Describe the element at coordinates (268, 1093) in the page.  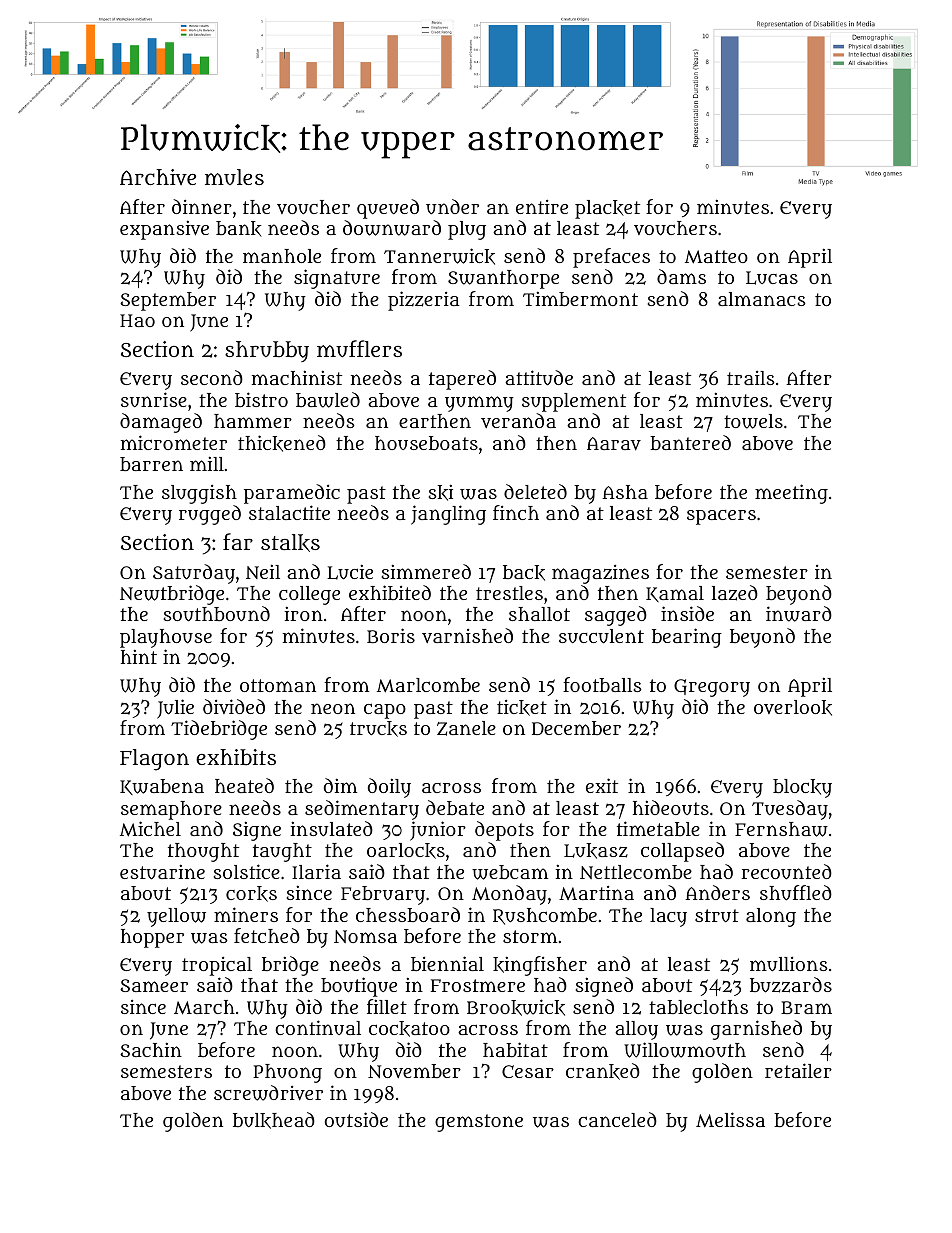
I see `screwdriver` at that location.
